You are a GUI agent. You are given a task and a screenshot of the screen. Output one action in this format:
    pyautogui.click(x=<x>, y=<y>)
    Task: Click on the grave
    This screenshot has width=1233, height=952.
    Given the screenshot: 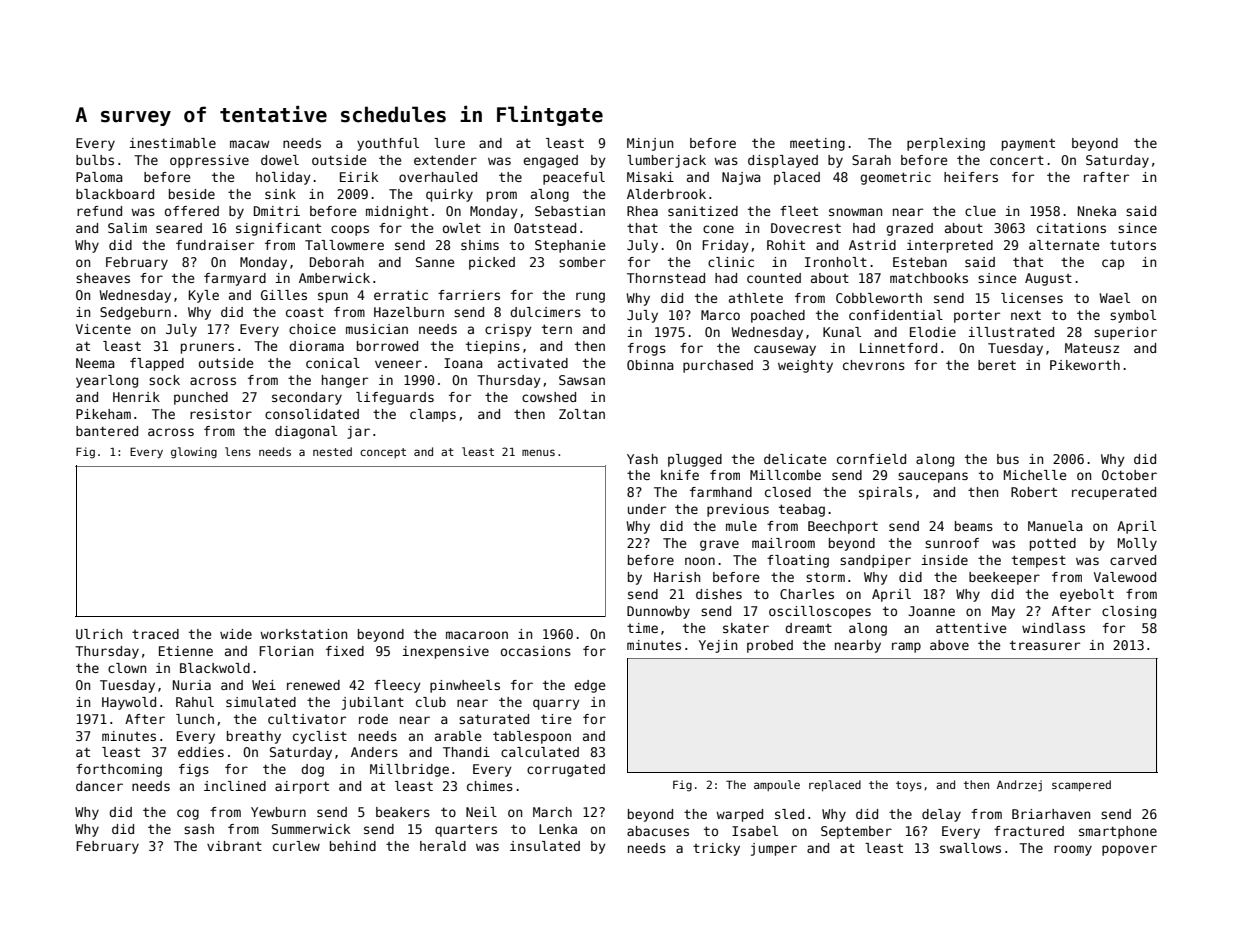 What is the action you would take?
    pyautogui.click(x=719, y=545)
